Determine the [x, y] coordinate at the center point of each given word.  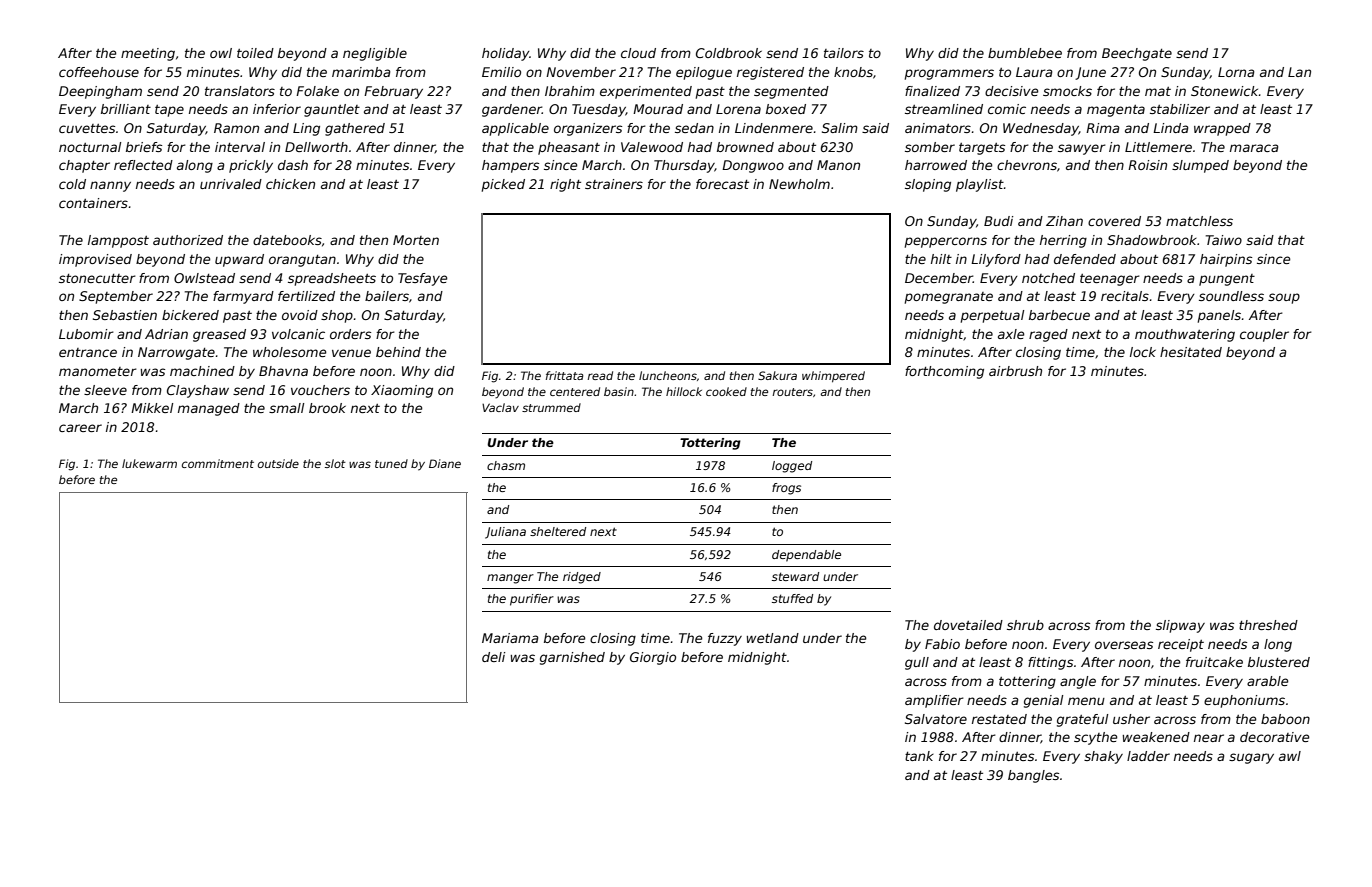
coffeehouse [99, 72]
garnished [572, 658]
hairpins [1226, 260]
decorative [1275, 737]
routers [792, 392]
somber [930, 147]
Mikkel [152, 408]
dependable [806, 556]
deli [493, 657]
